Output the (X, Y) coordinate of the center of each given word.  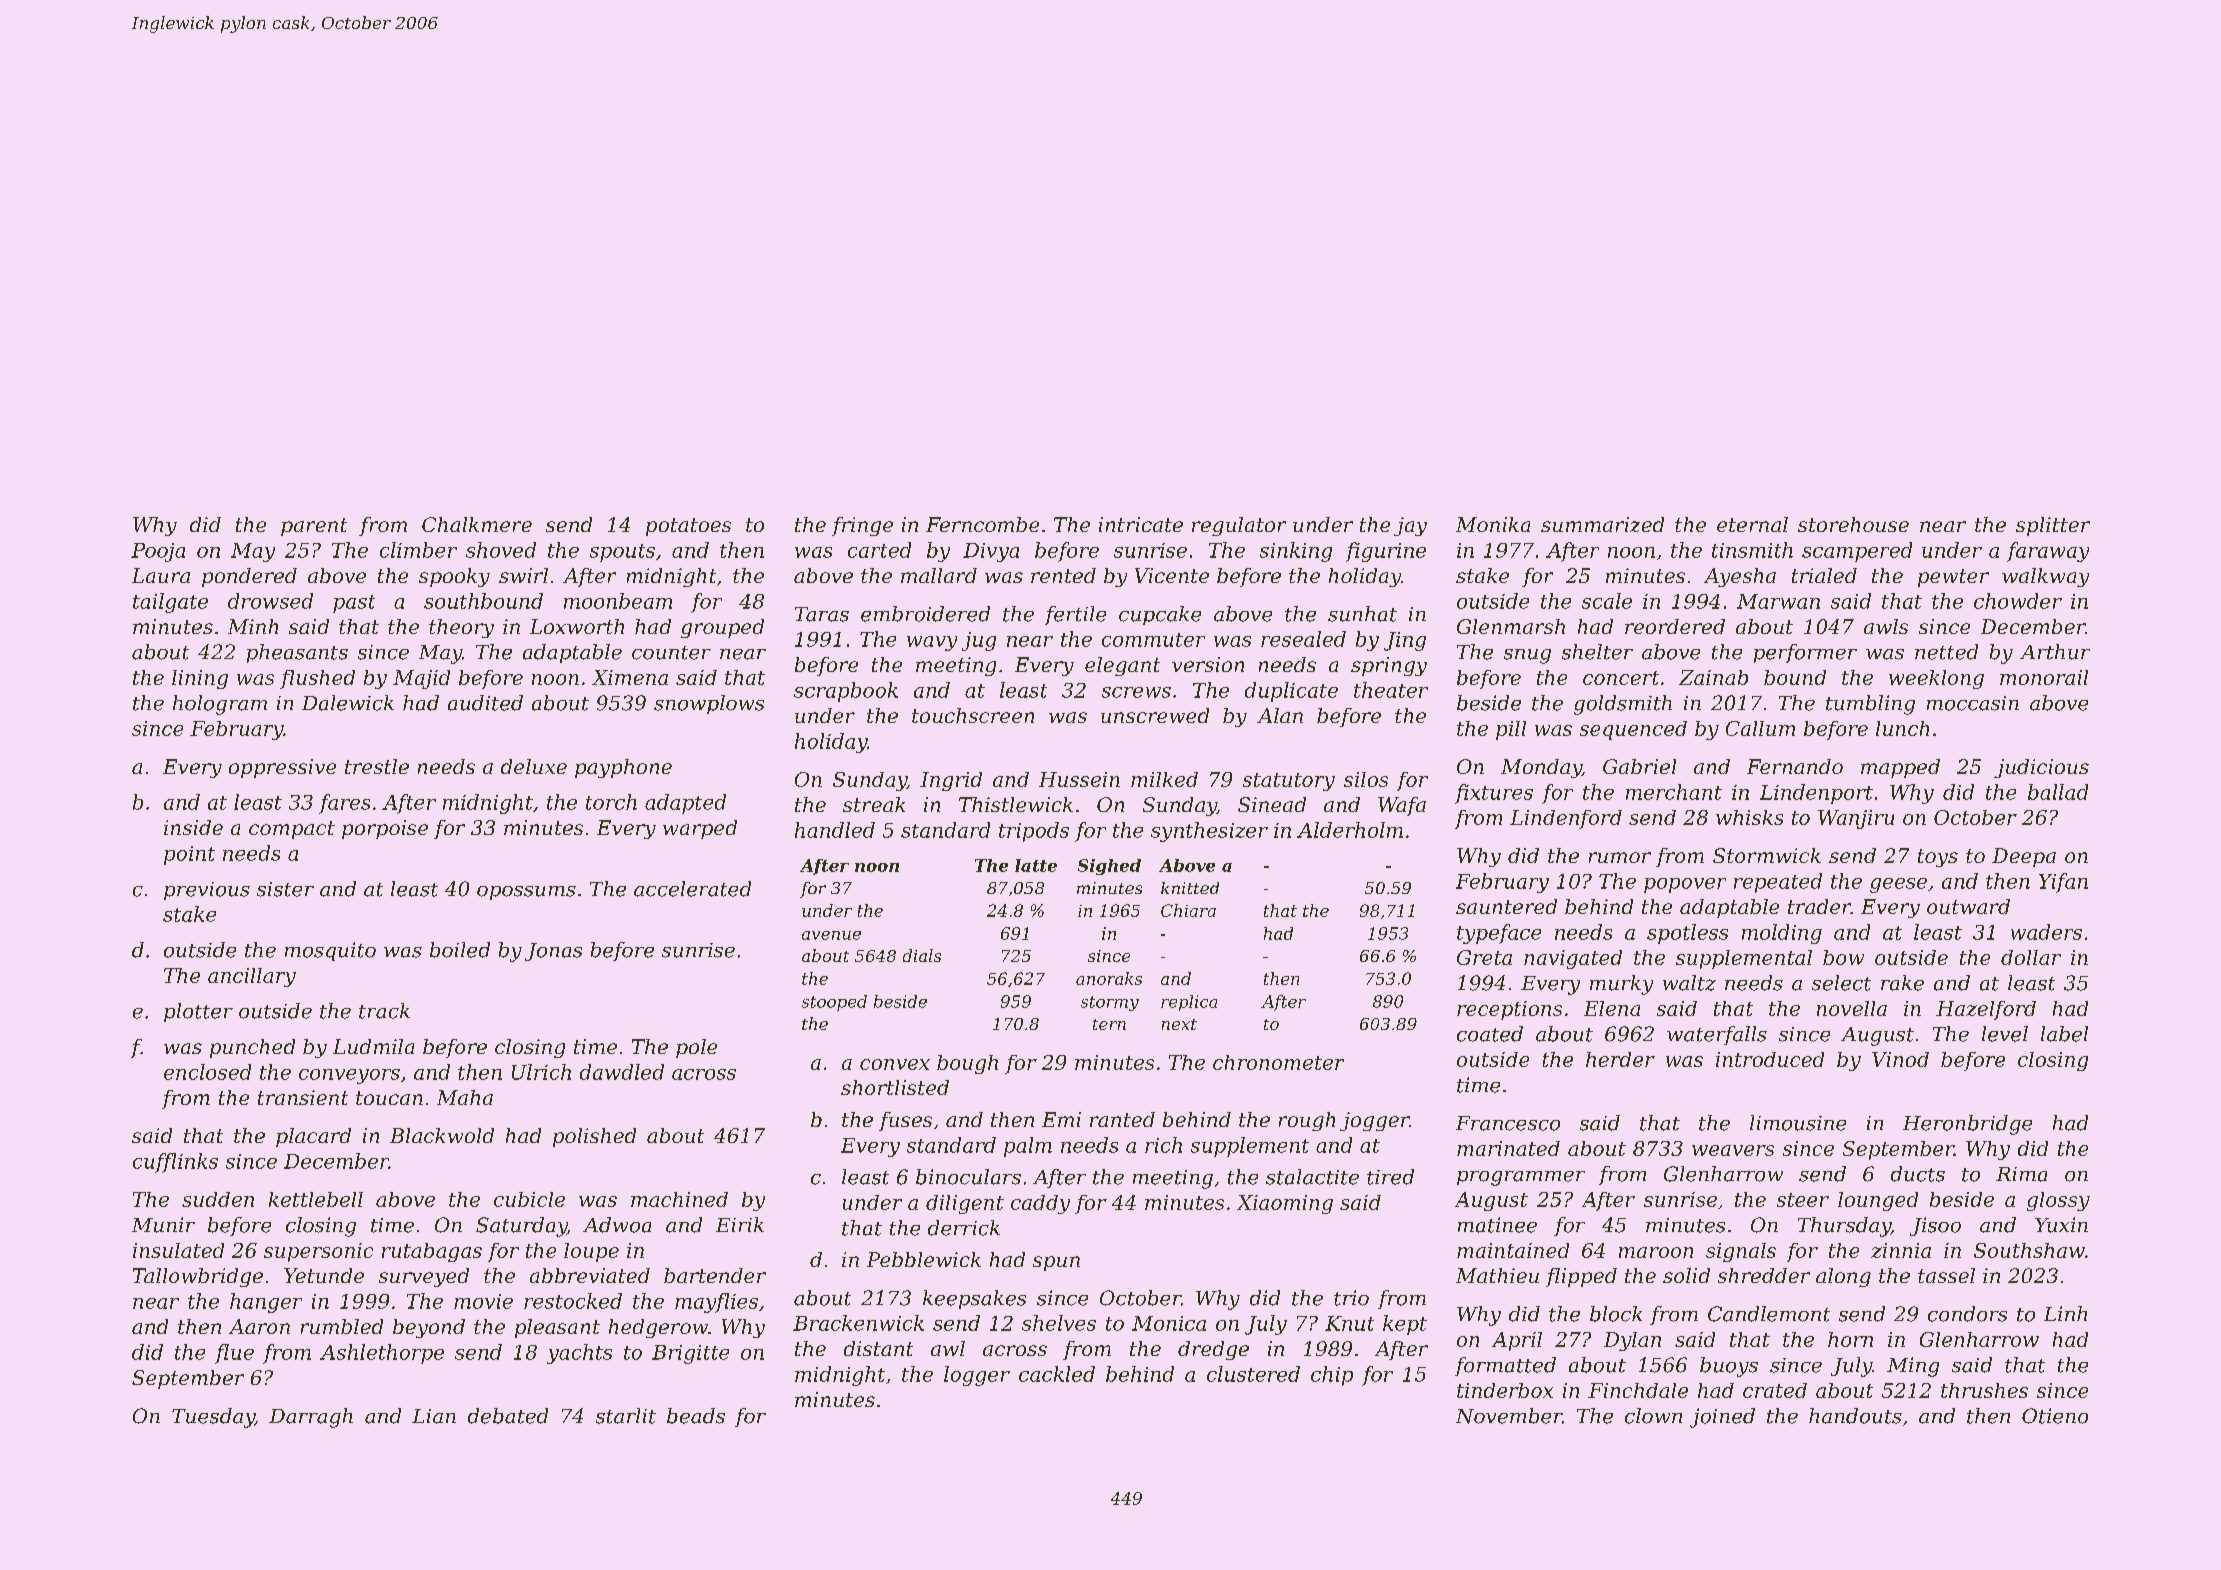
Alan (1280, 715)
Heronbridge (1967, 1125)
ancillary (252, 977)
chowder (2018, 601)
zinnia (1901, 1250)
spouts (622, 553)
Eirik (740, 1224)
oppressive (282, 768)
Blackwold (442, 1135)
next (1179, 1024)
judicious (2041, 768)
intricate (1141, 524)
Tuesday (213, 1418)
